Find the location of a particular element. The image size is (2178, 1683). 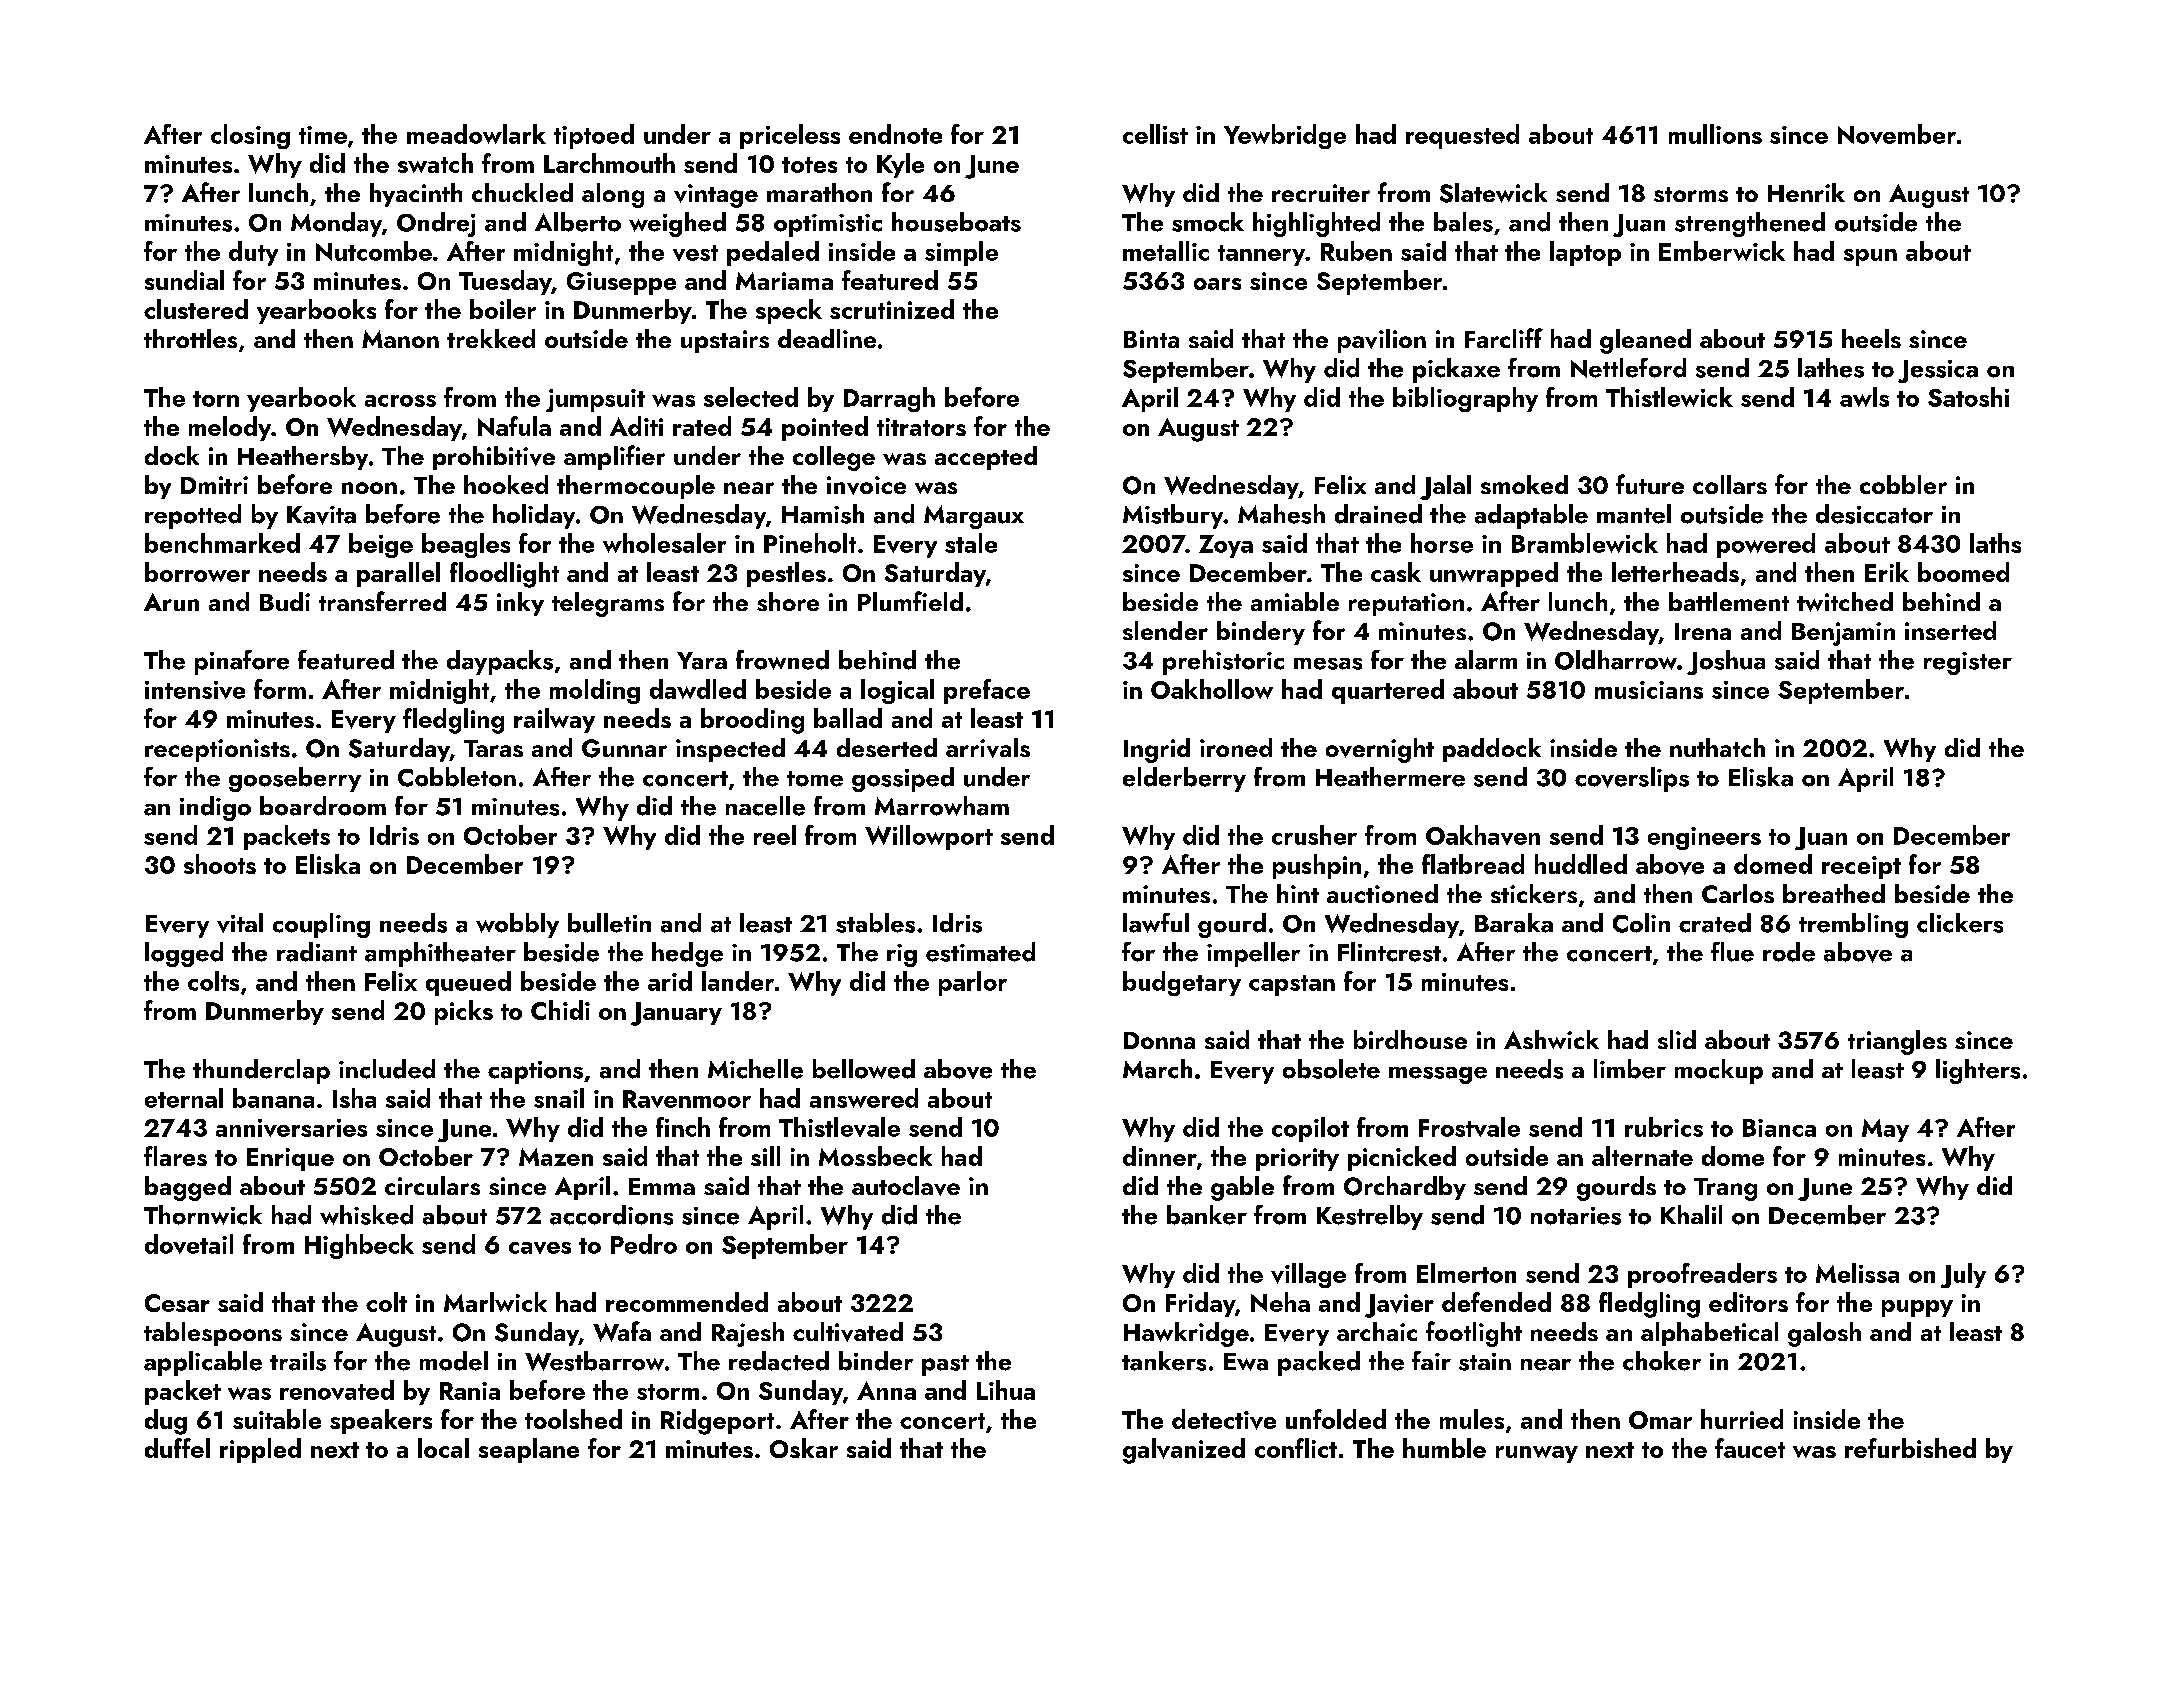

Oskar is located at coordinates (804, 1448).
